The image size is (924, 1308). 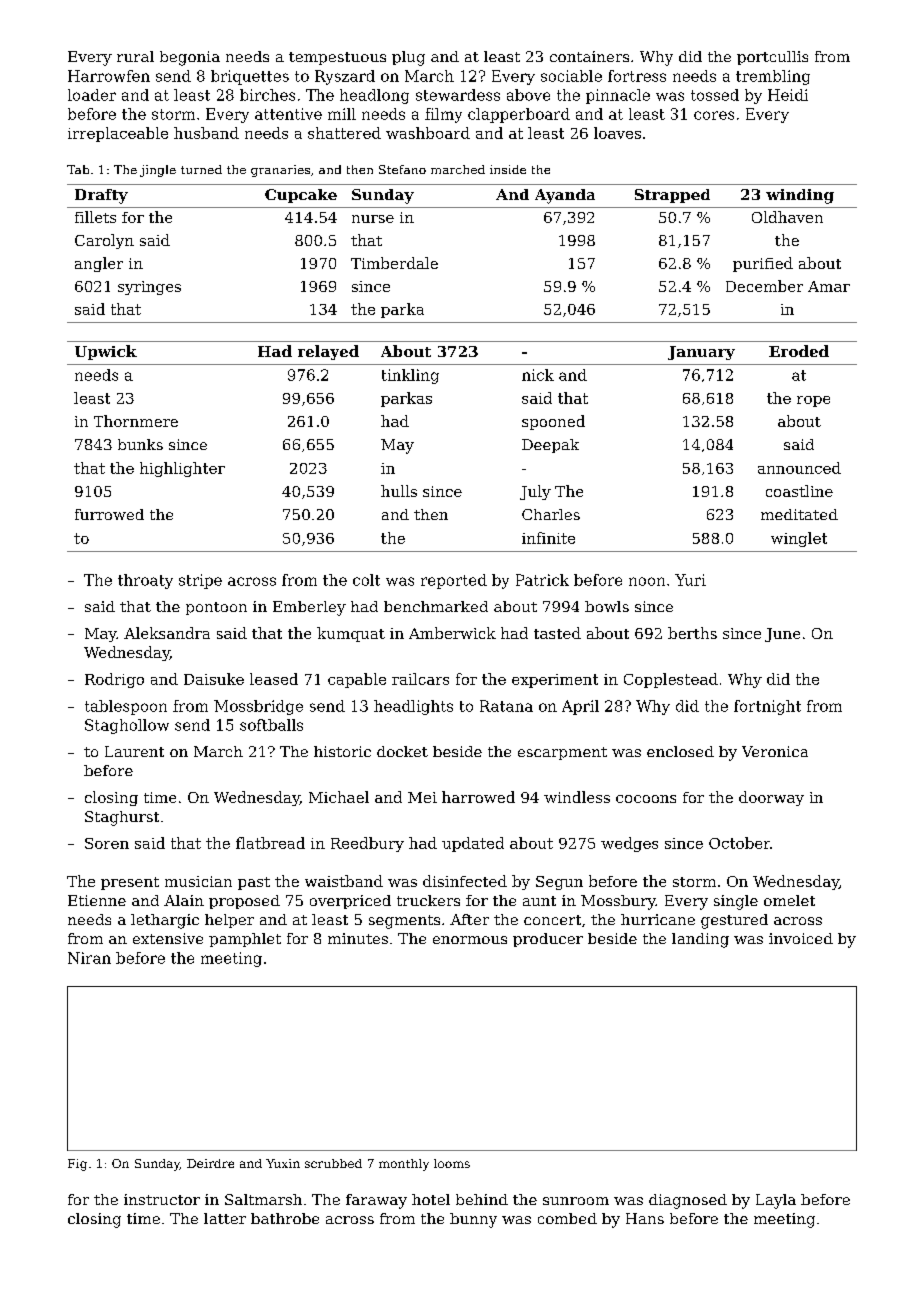 What do you see at coordinates (700, 940) in the image?
I see `landing` at bounding box center [700, 940].
